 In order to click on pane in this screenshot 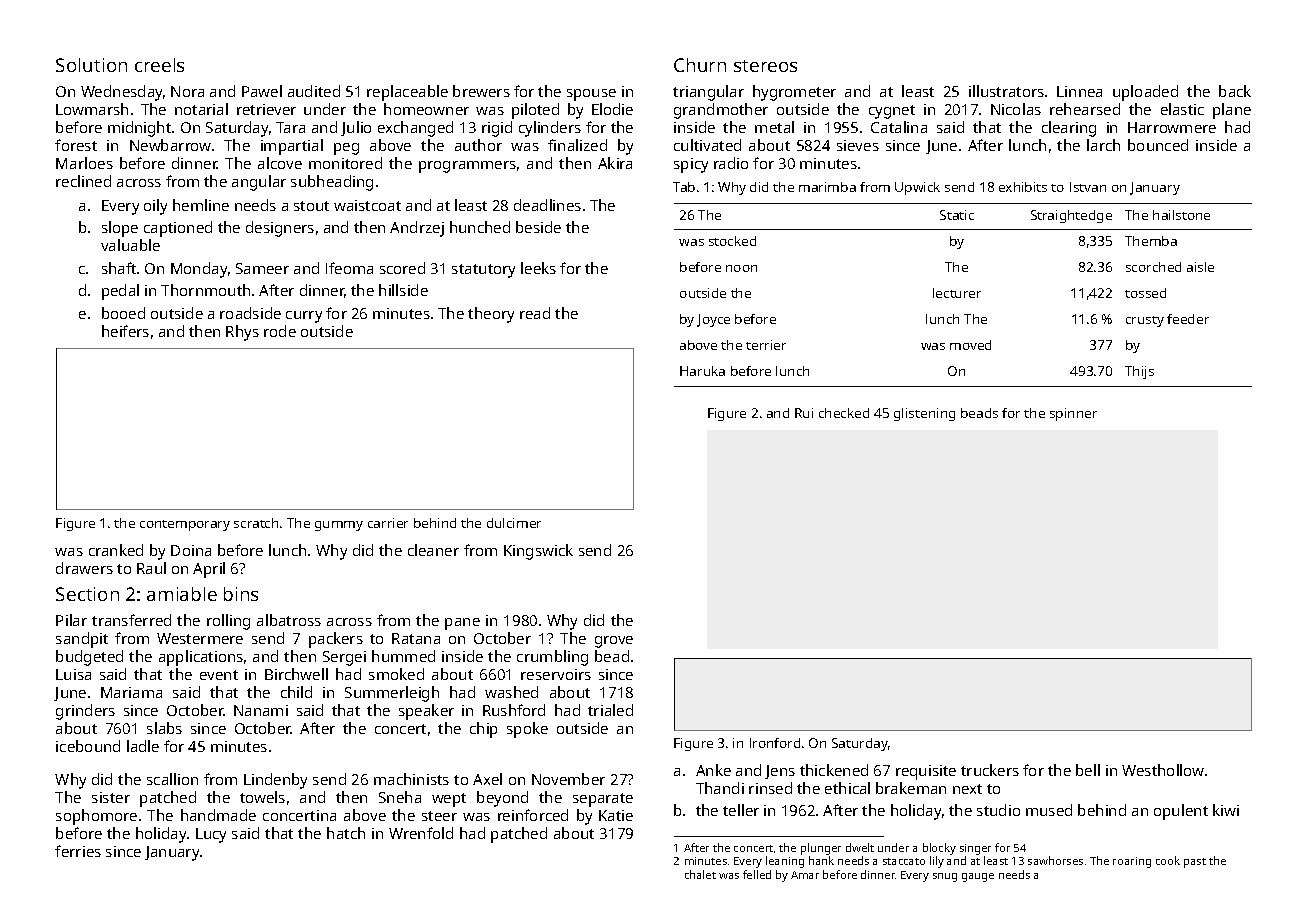, I will do `click(462, 624)`.
